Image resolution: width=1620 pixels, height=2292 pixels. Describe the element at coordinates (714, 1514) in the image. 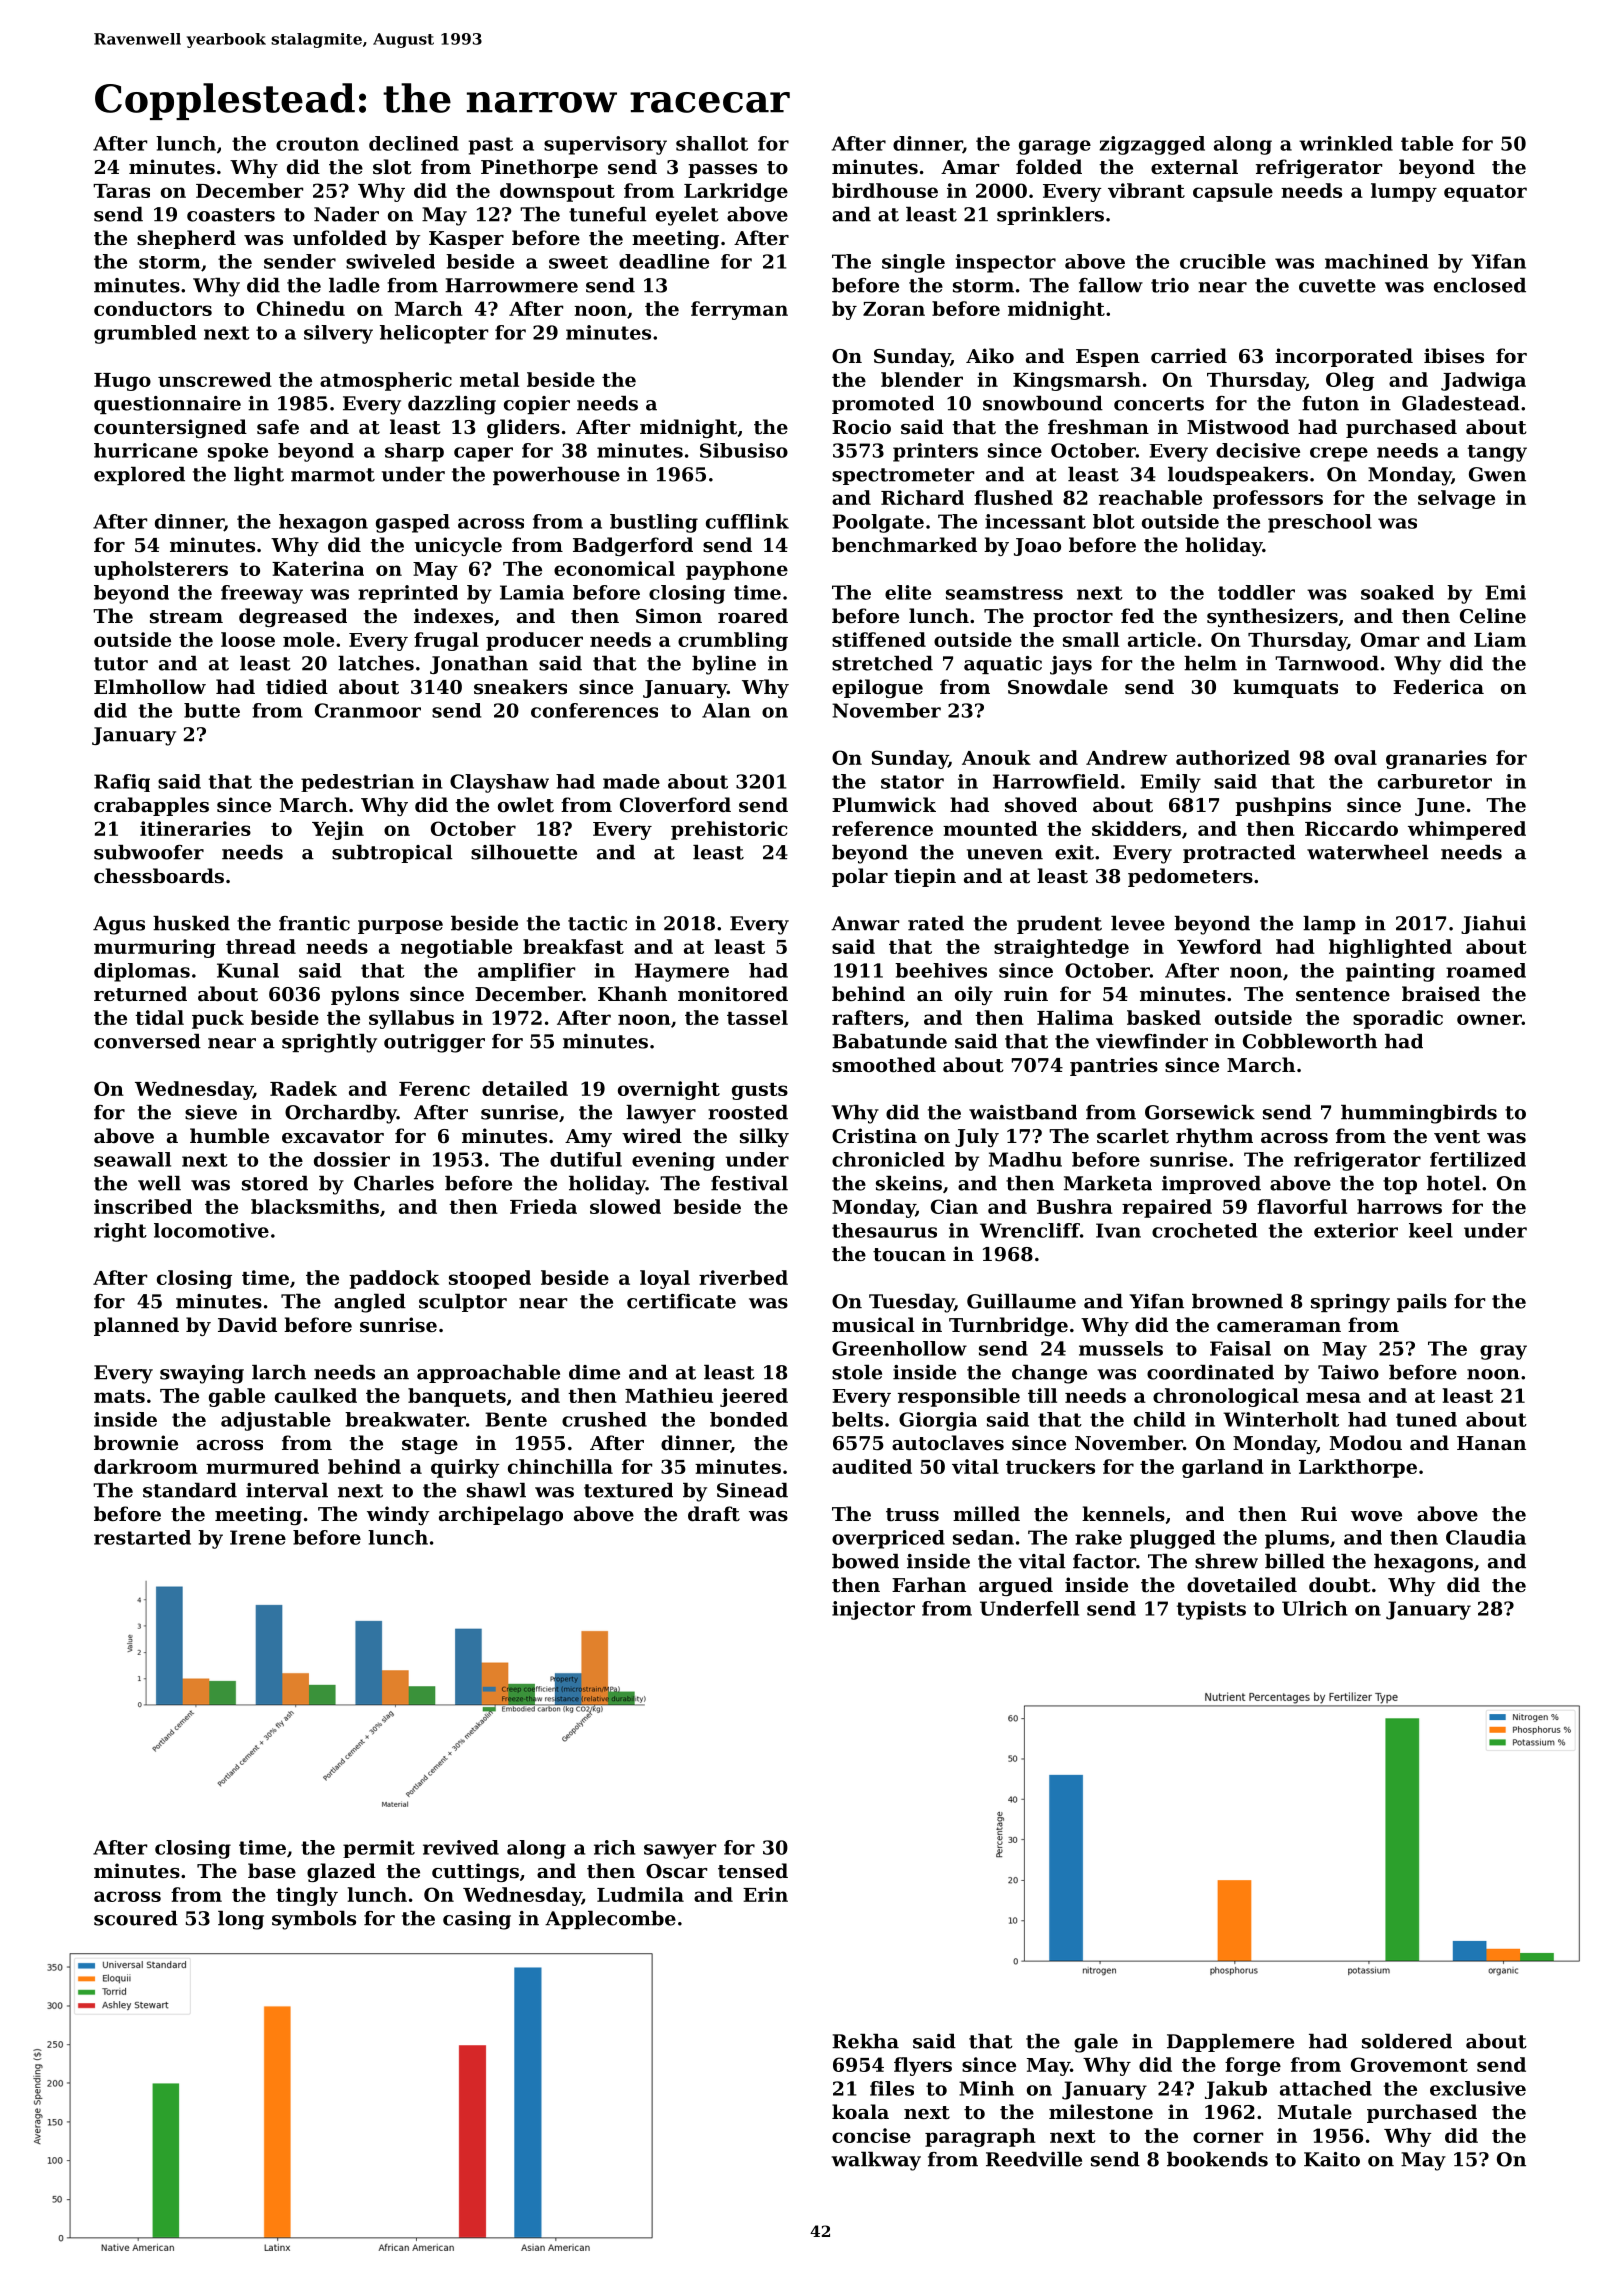

I see `draft` at that location.
